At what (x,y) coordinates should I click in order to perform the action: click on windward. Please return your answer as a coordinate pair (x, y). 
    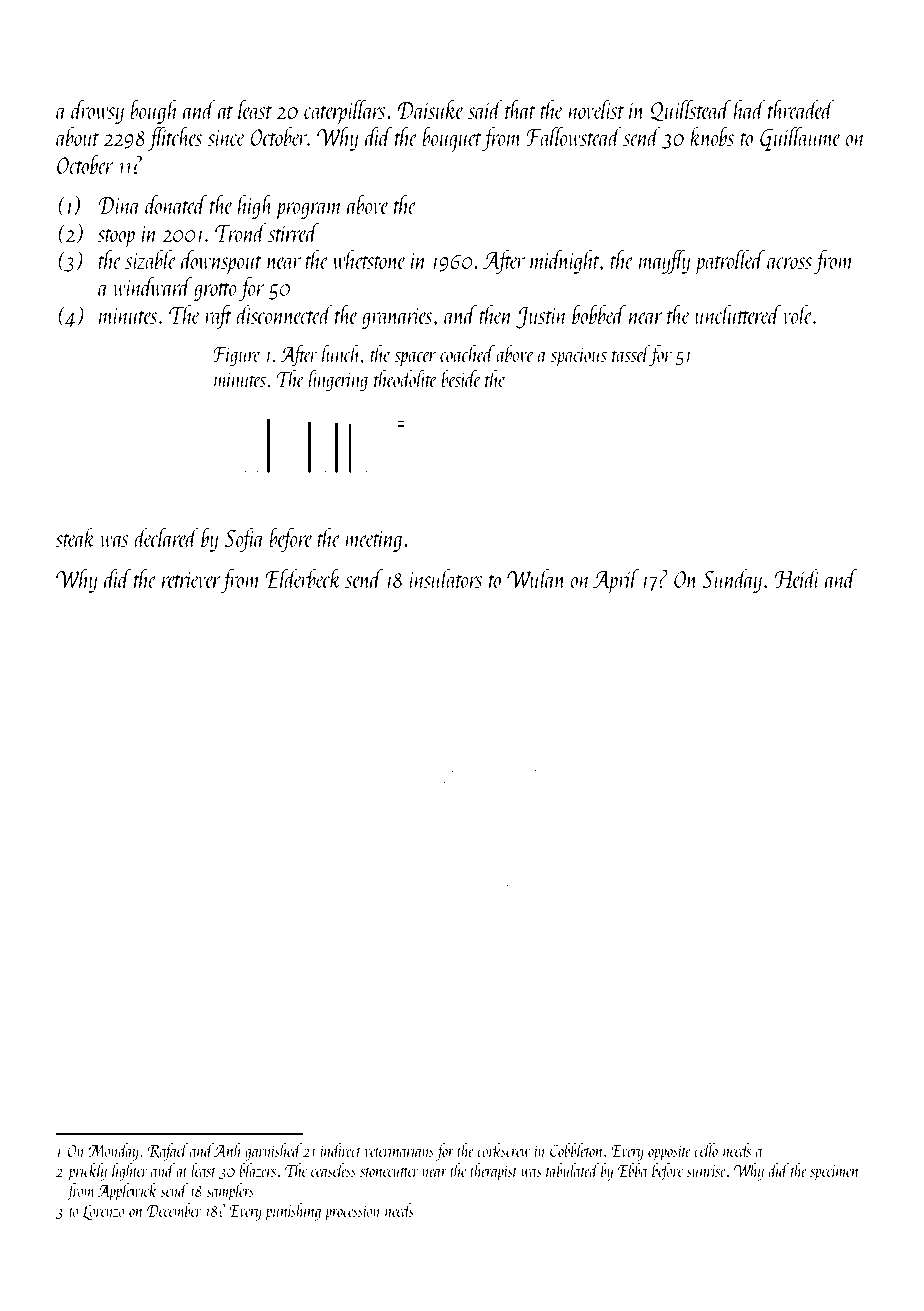
    Looking at the image, I should click on (152, 286).
